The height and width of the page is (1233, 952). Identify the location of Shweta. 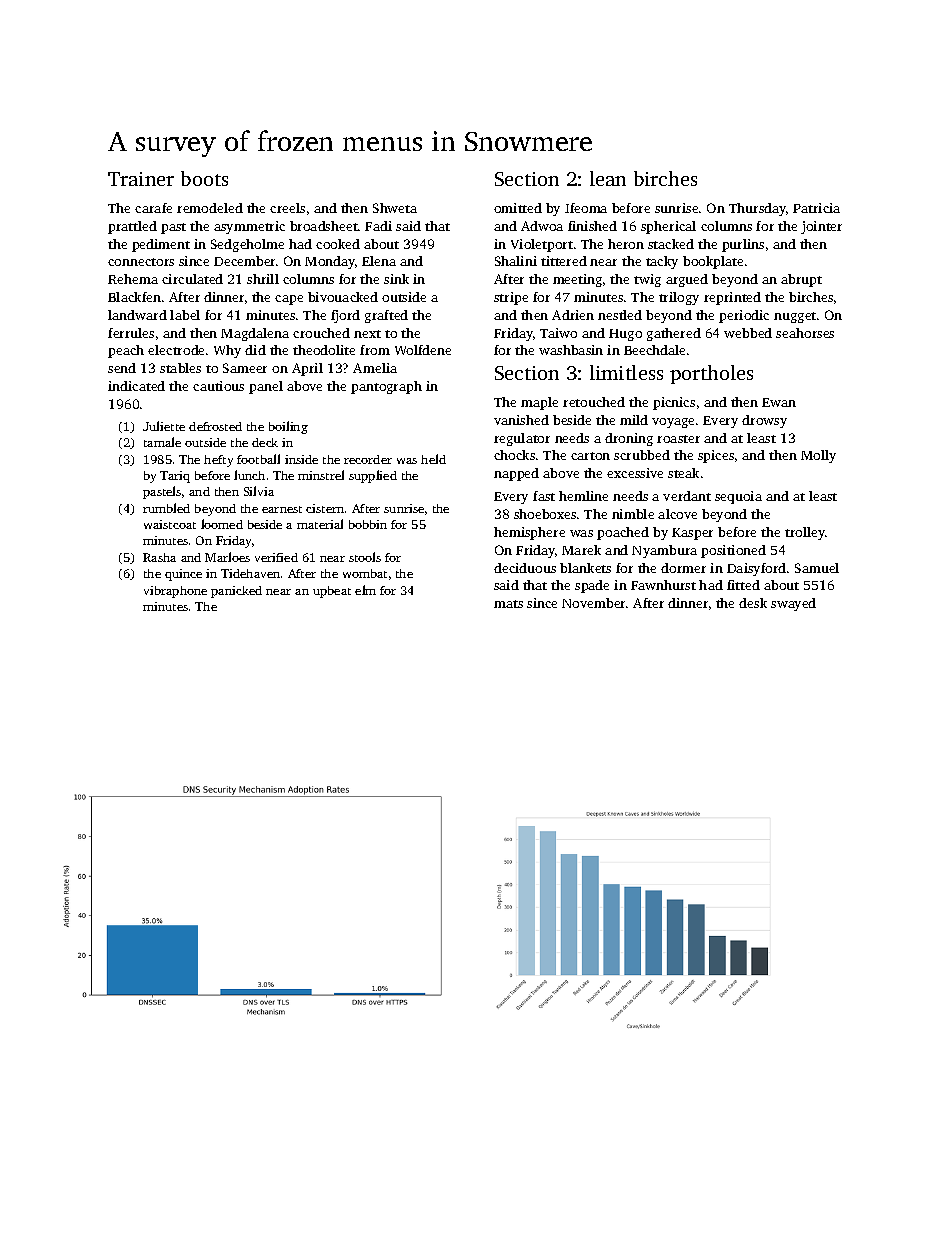
(395, 208).
